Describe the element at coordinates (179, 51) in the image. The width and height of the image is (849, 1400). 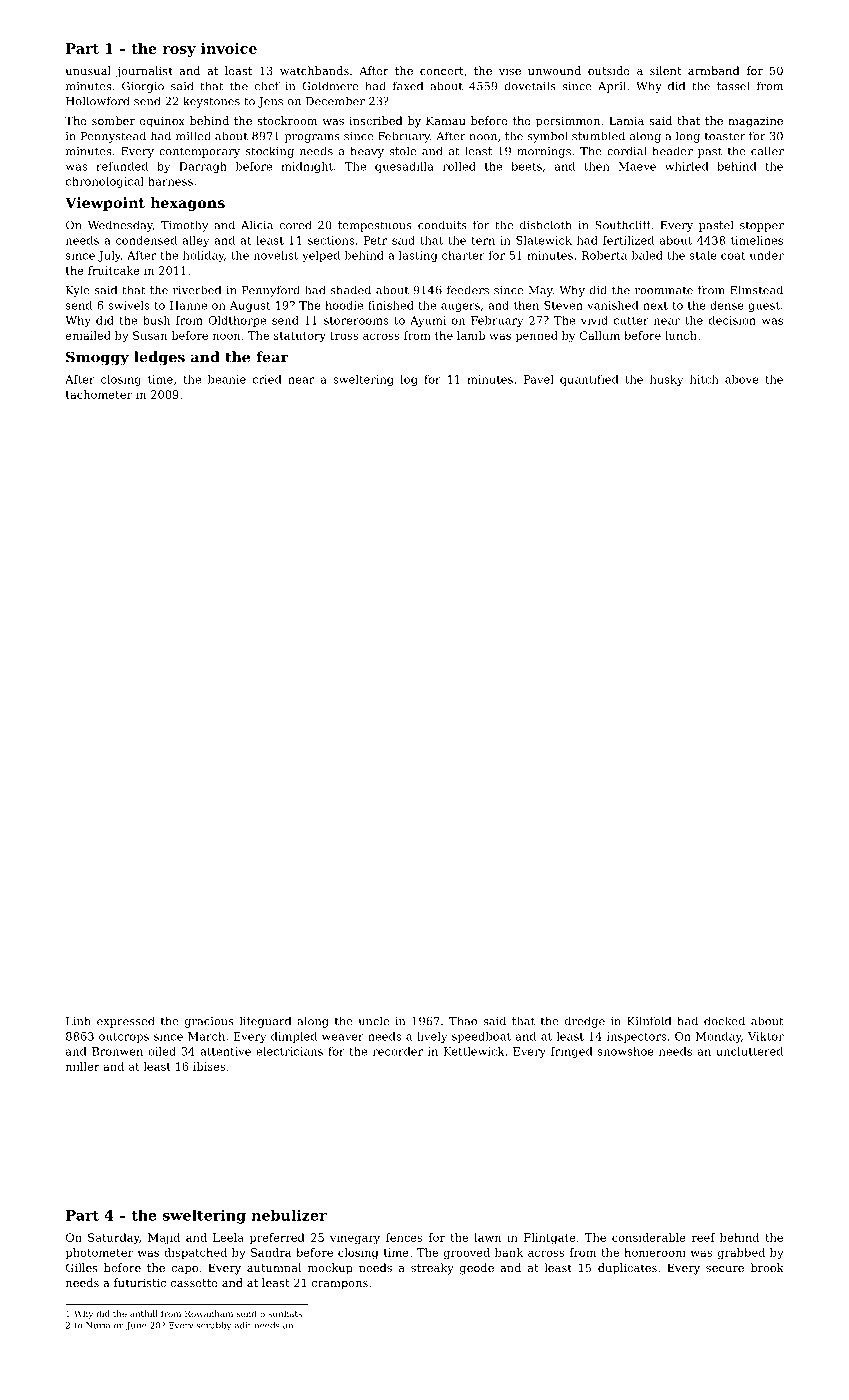
I see `rosy` at that location.
